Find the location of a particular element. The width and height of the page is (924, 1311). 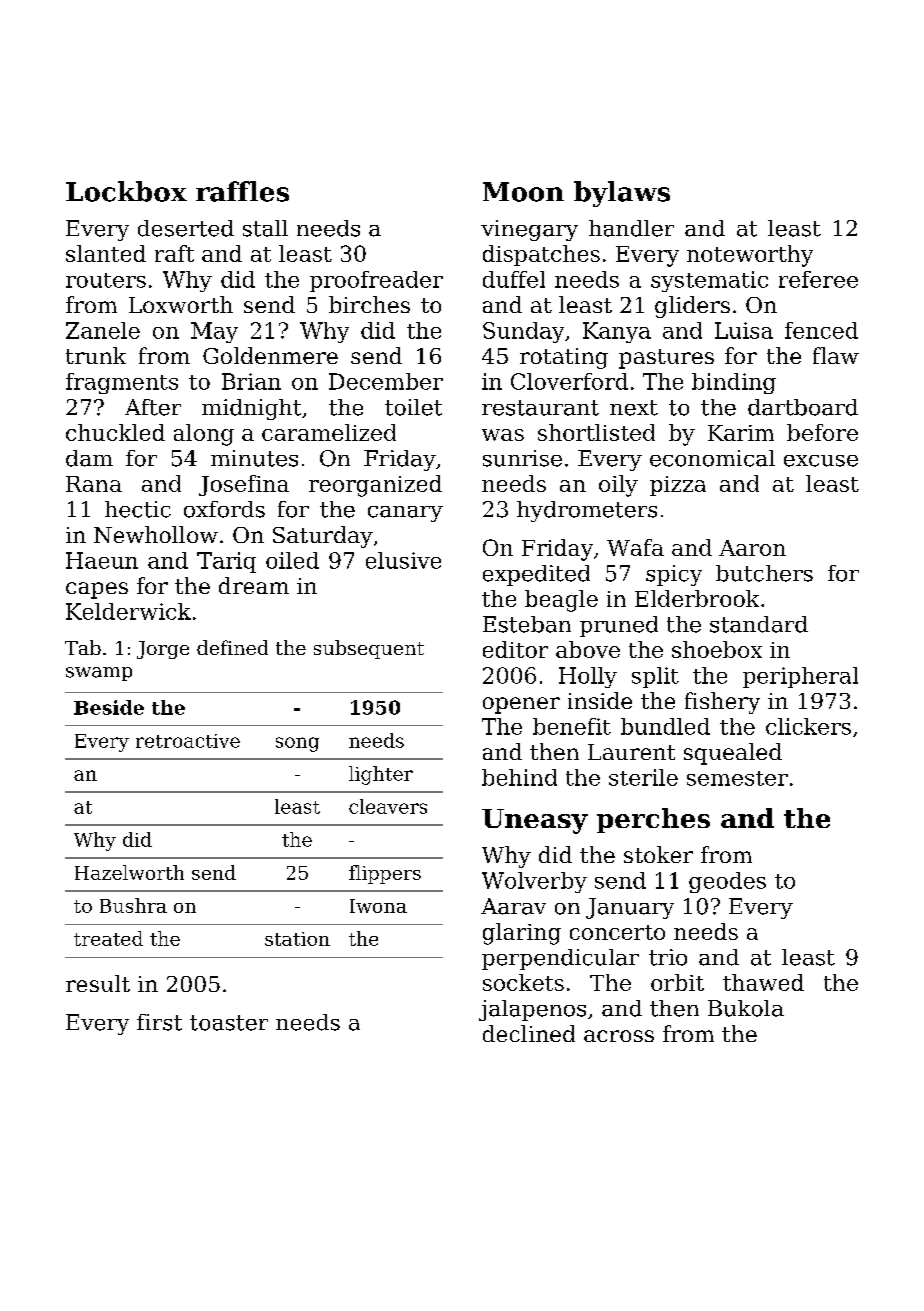

treated is located at coordinates (108, 938).
